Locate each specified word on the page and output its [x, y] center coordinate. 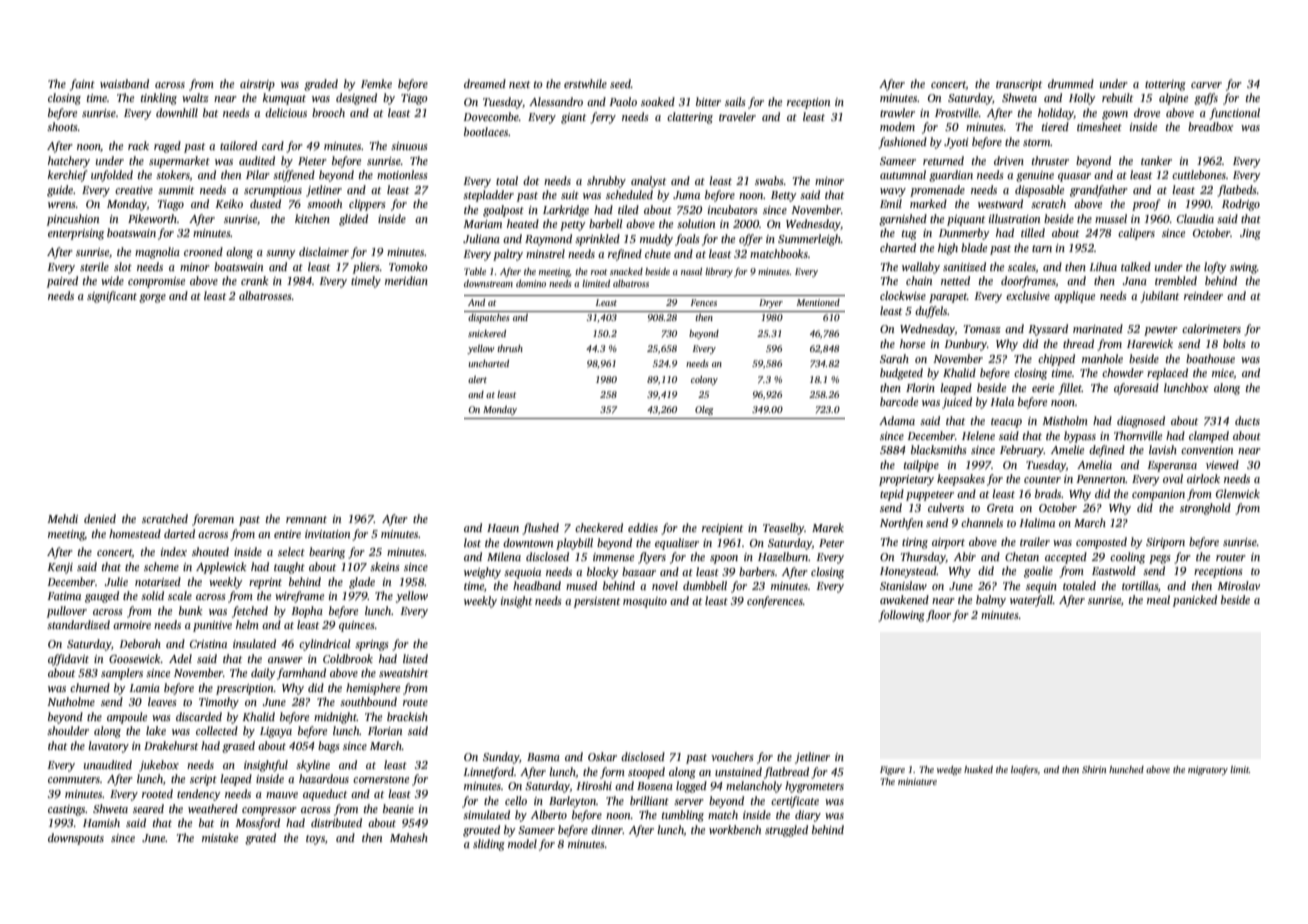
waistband [124, 83]
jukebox [159, 766]
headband [537, 585]
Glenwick [1238, 493]
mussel [1111, 218]
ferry [603, 118]
